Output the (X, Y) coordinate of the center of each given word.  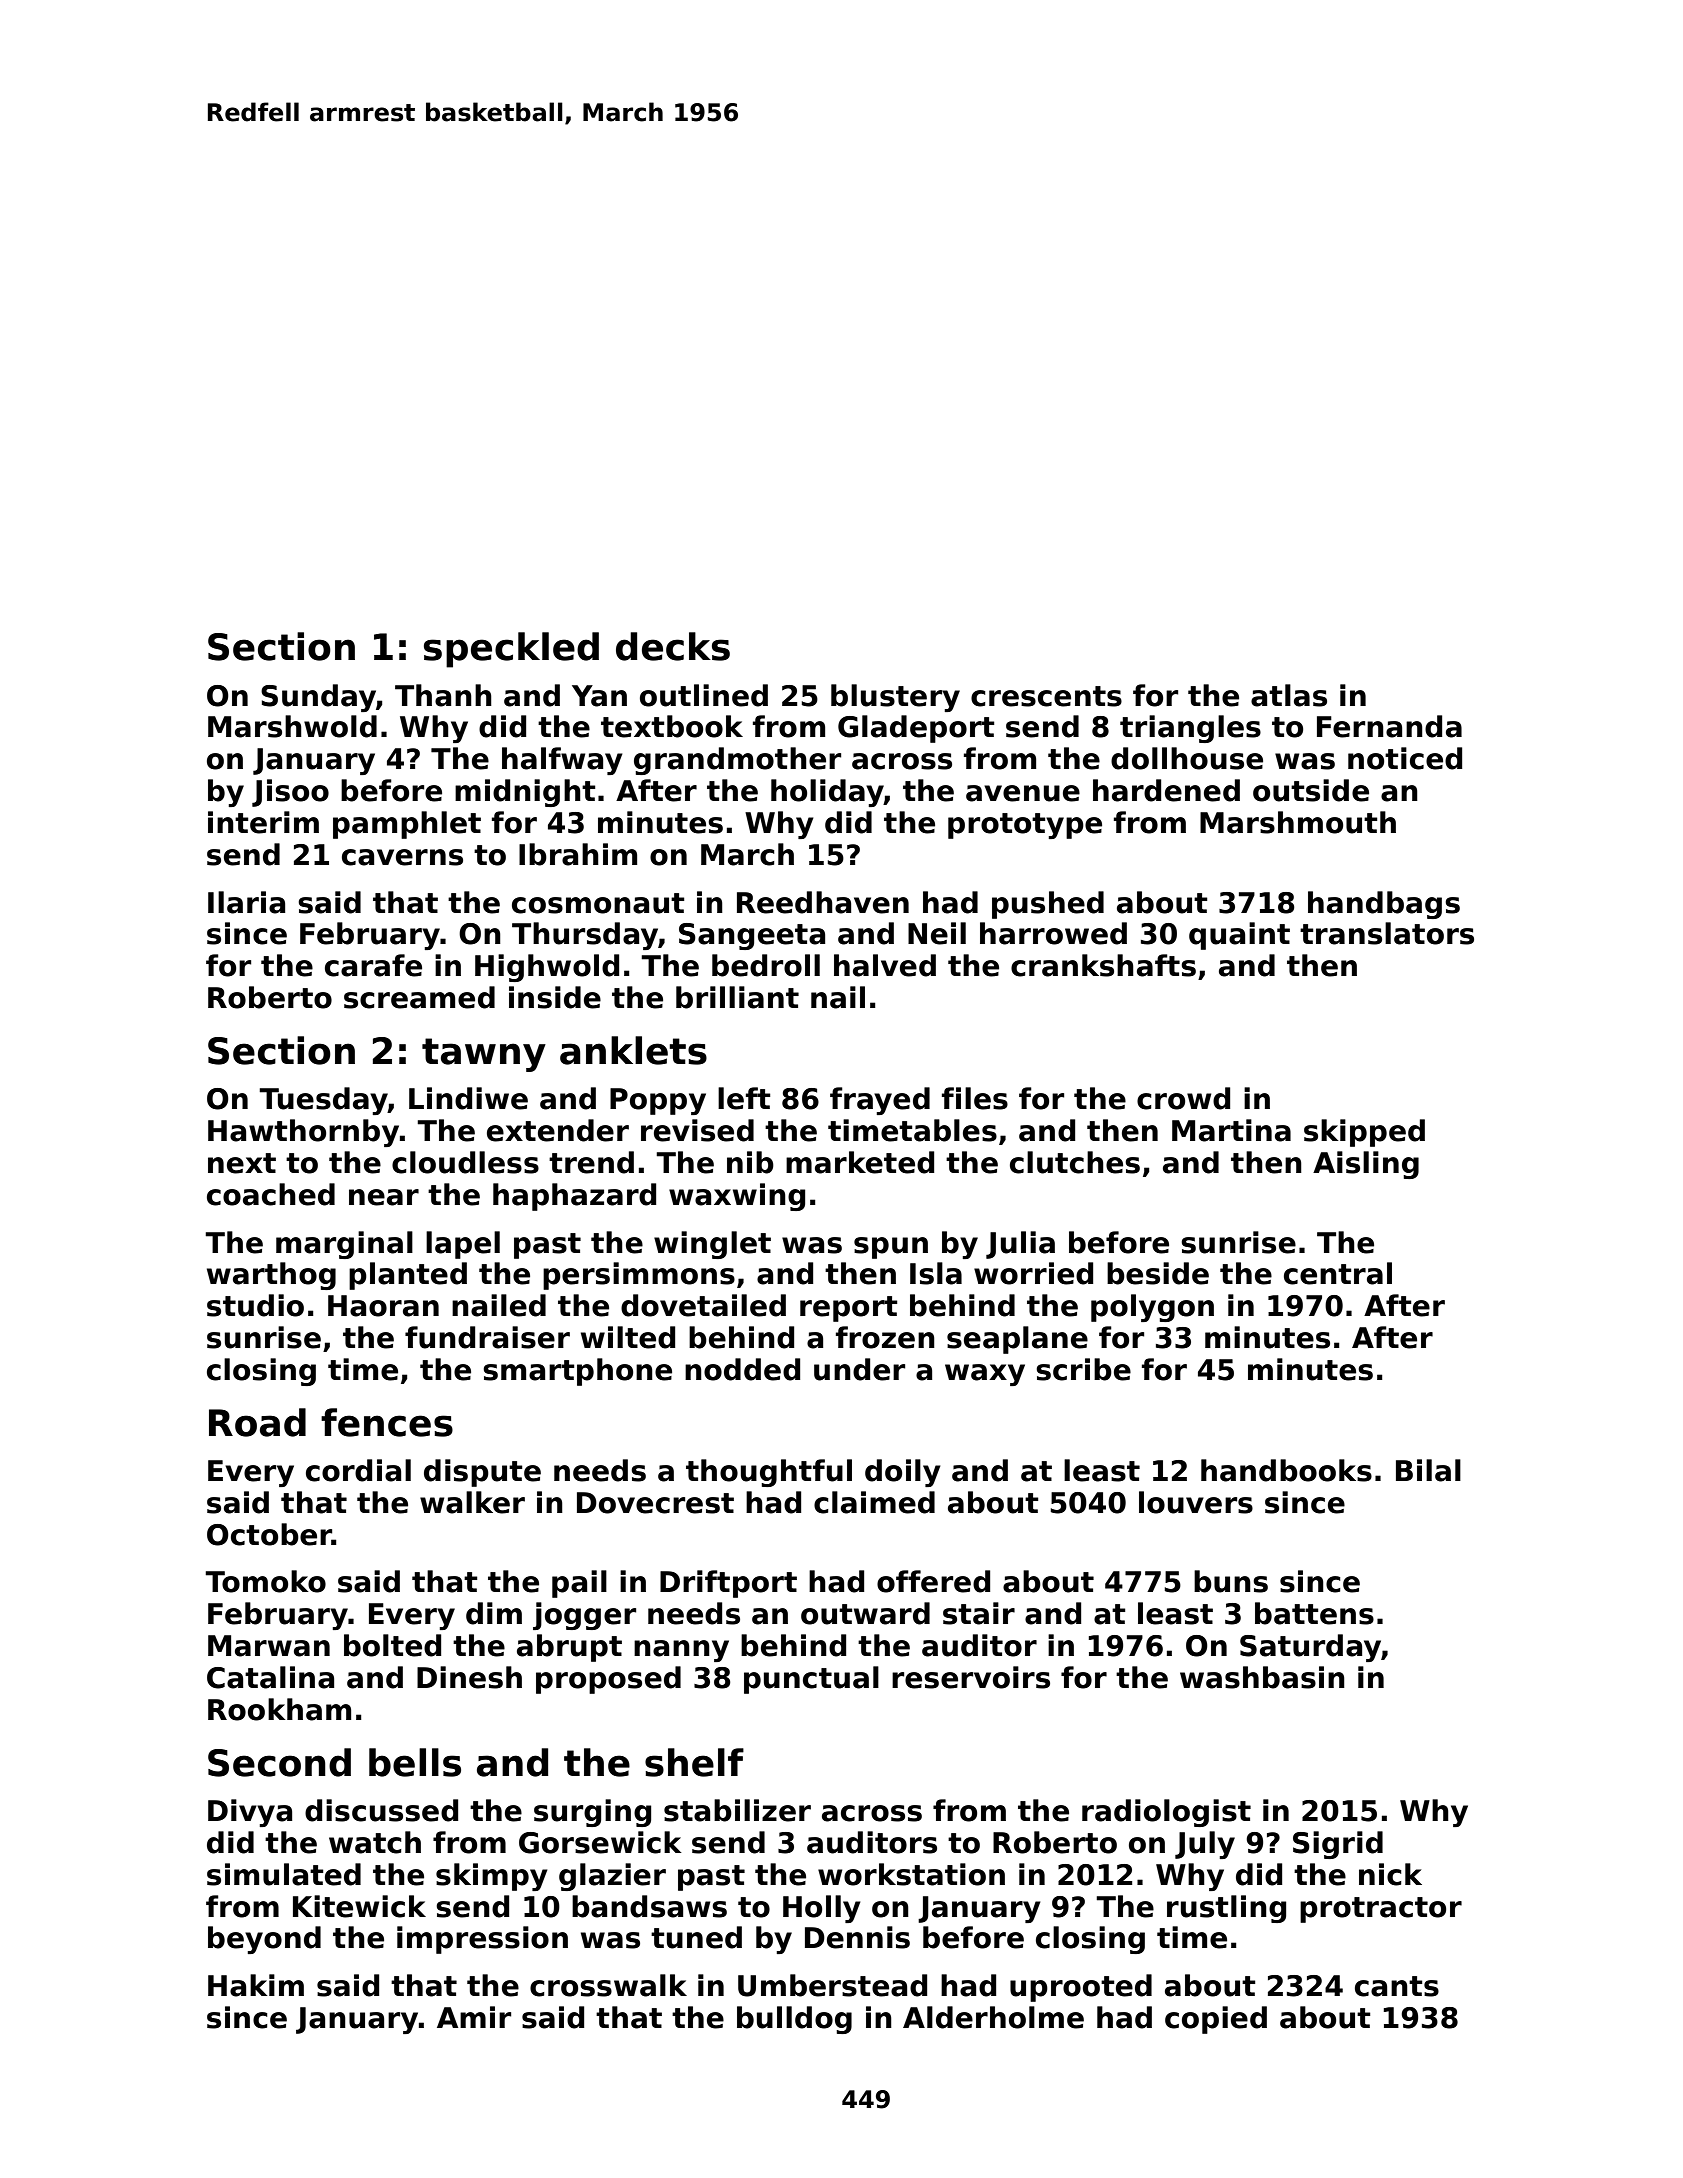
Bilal (1428, 1470)
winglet (712, 1245)
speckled (511, 650)
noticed (1405, 758)
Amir (474, 2017)
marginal (344, 1245)
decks (673, 646)
